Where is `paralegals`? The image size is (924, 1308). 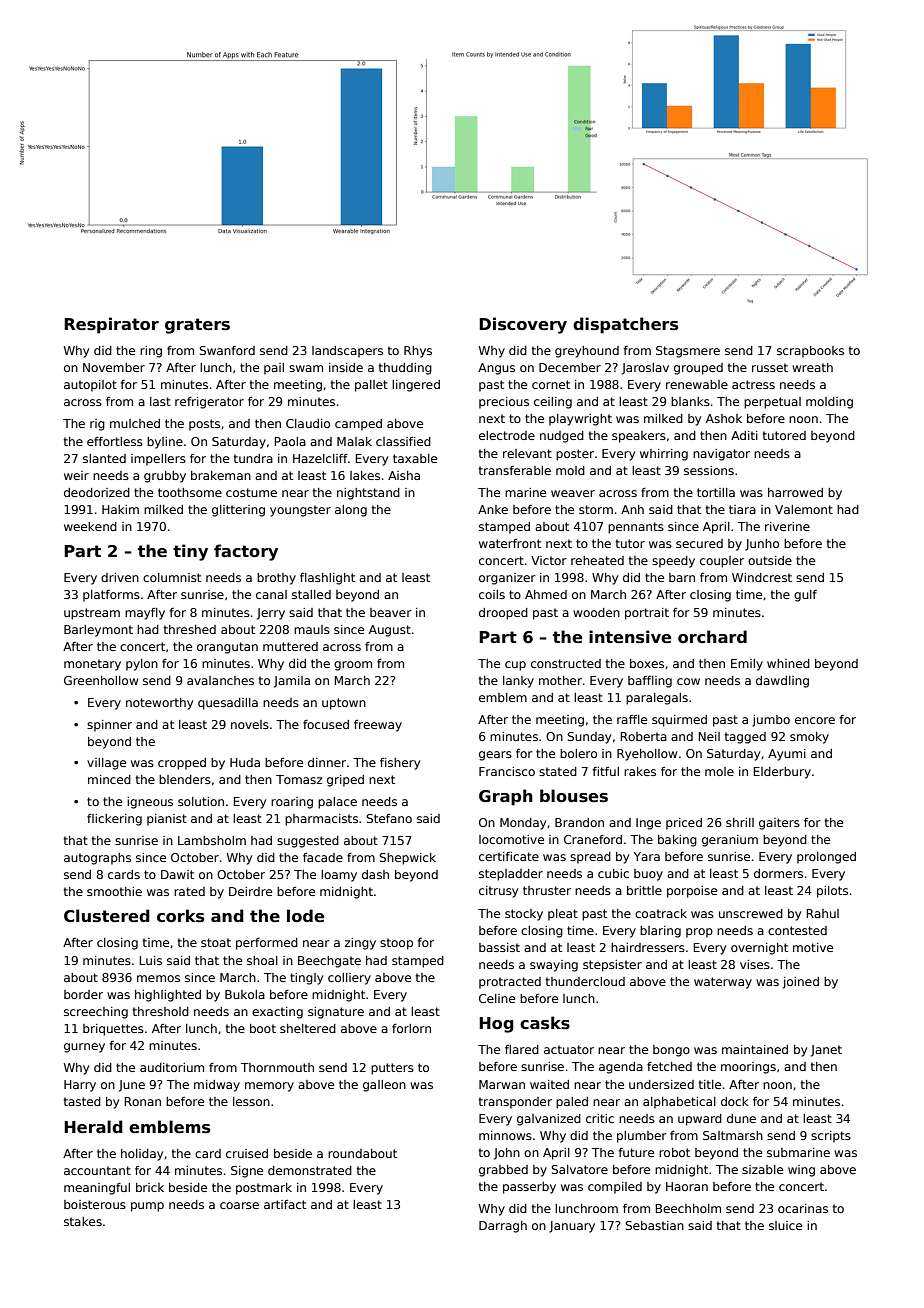
paralegals is located at coordinates (657, 699).
